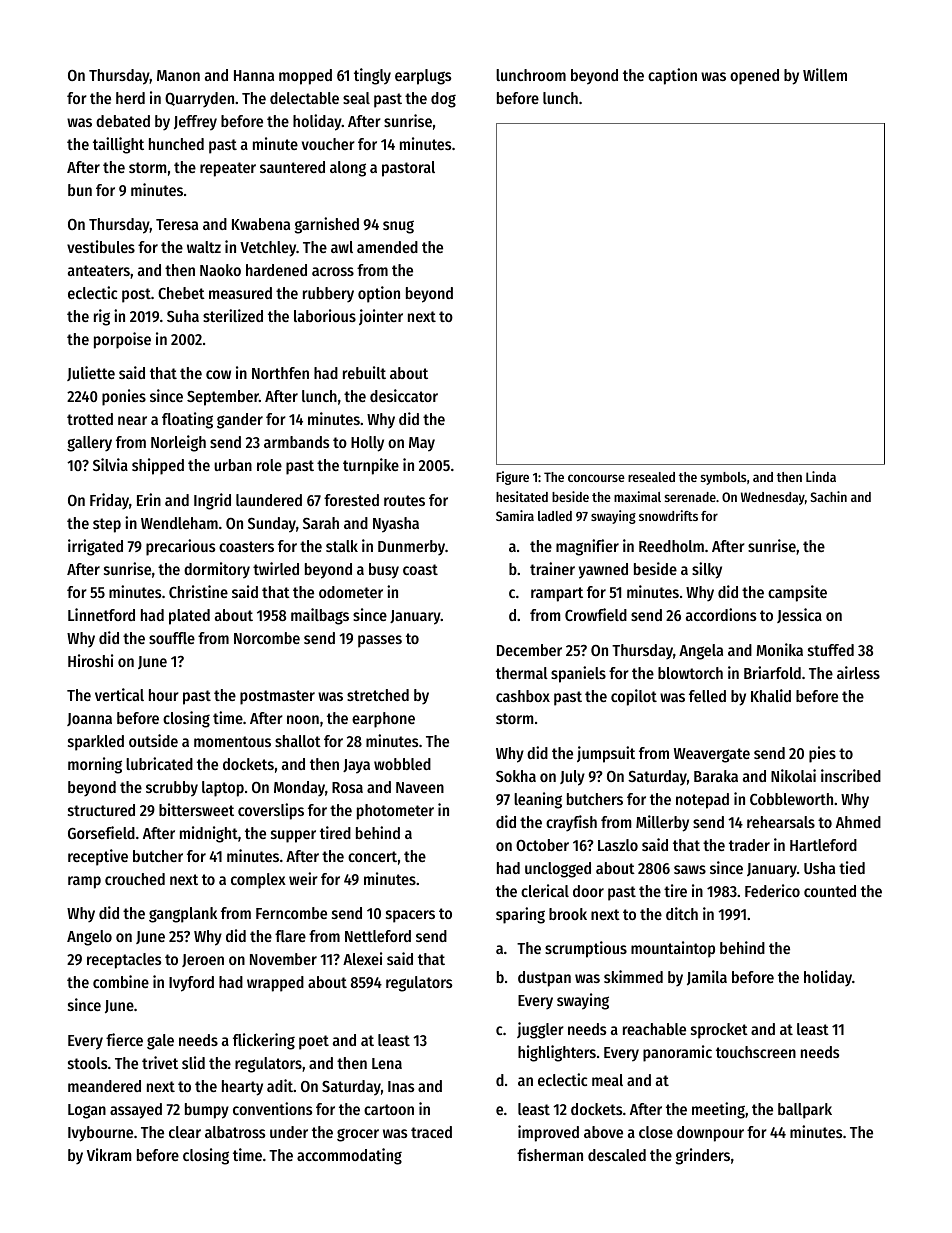 The height and width of the document is (1233, 952). Describe the element at coordinates (634, 697) in the document. I see `copilot` at that location.
